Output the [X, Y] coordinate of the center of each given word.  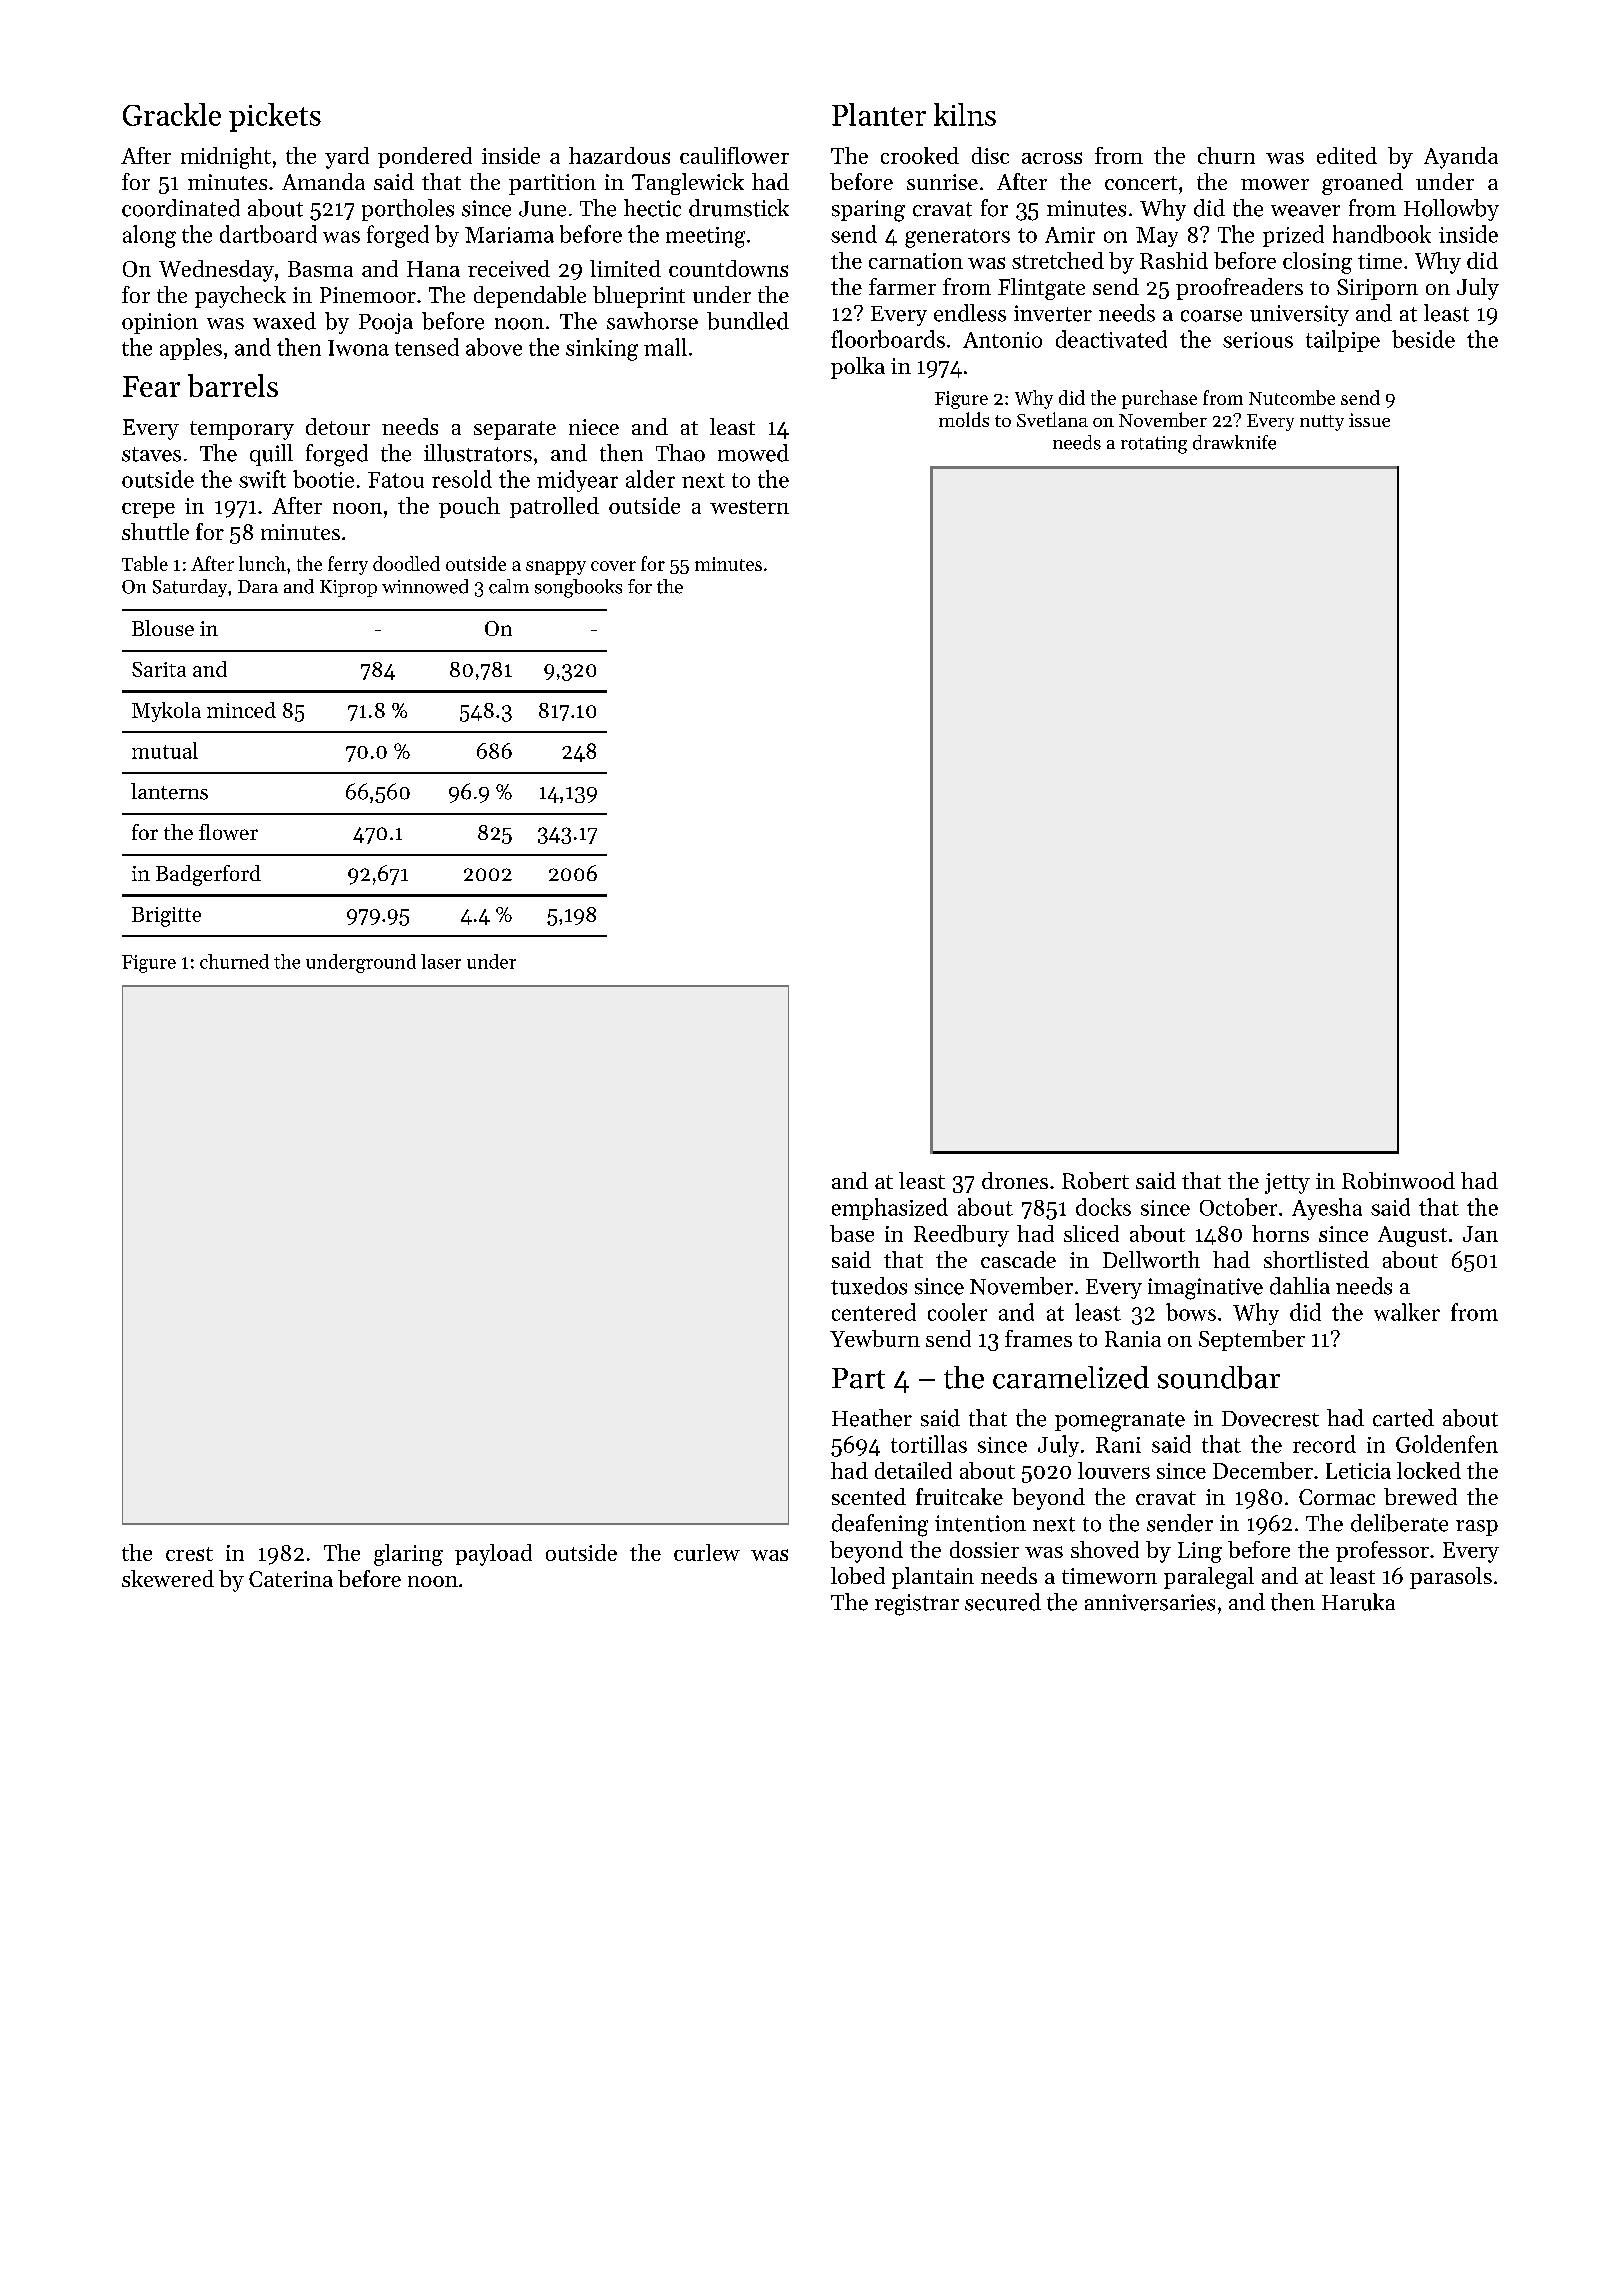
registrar [917, 1605]
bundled [748, 321]
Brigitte [166, 917]
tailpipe [1343, 341]
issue [1369, 420]
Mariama [509, 235]
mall [665, 347]
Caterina [291, 1579]
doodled [406, 563]
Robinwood [1398, 1180]
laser [441, 961]
